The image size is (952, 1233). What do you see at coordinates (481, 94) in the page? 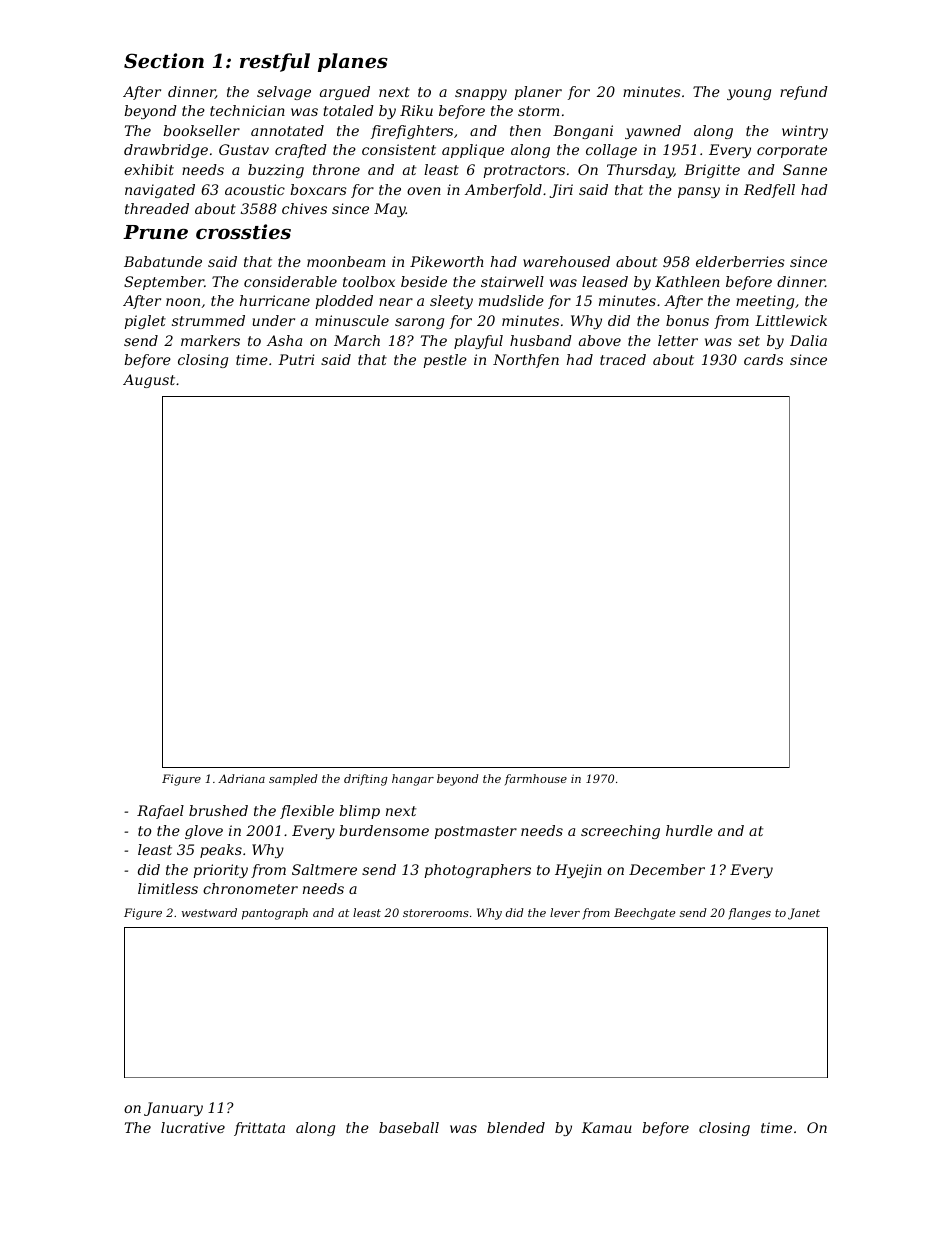
I see `snappy` at bounding box center [481, 94].
